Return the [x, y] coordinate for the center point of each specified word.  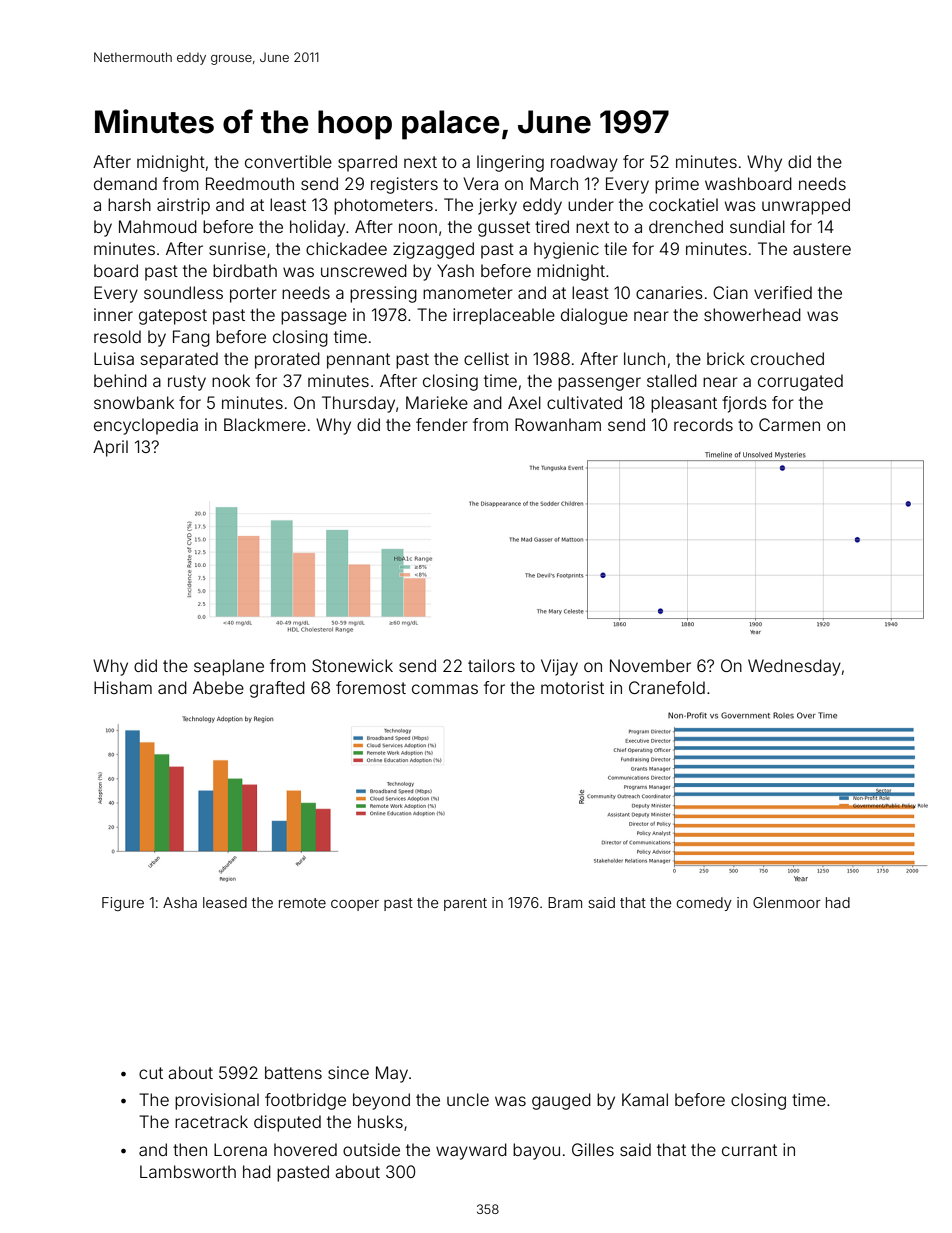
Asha [180, 902]
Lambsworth [188, 1171]
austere [822, 249]
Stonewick [352, 665]
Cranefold [667, 687]
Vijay [559, 667]
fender [442, 424]
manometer [468, 293]
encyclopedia [146, 426]
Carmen [789, 424]
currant [749, 1150]
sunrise [237, 248]
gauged [561, 1101]
